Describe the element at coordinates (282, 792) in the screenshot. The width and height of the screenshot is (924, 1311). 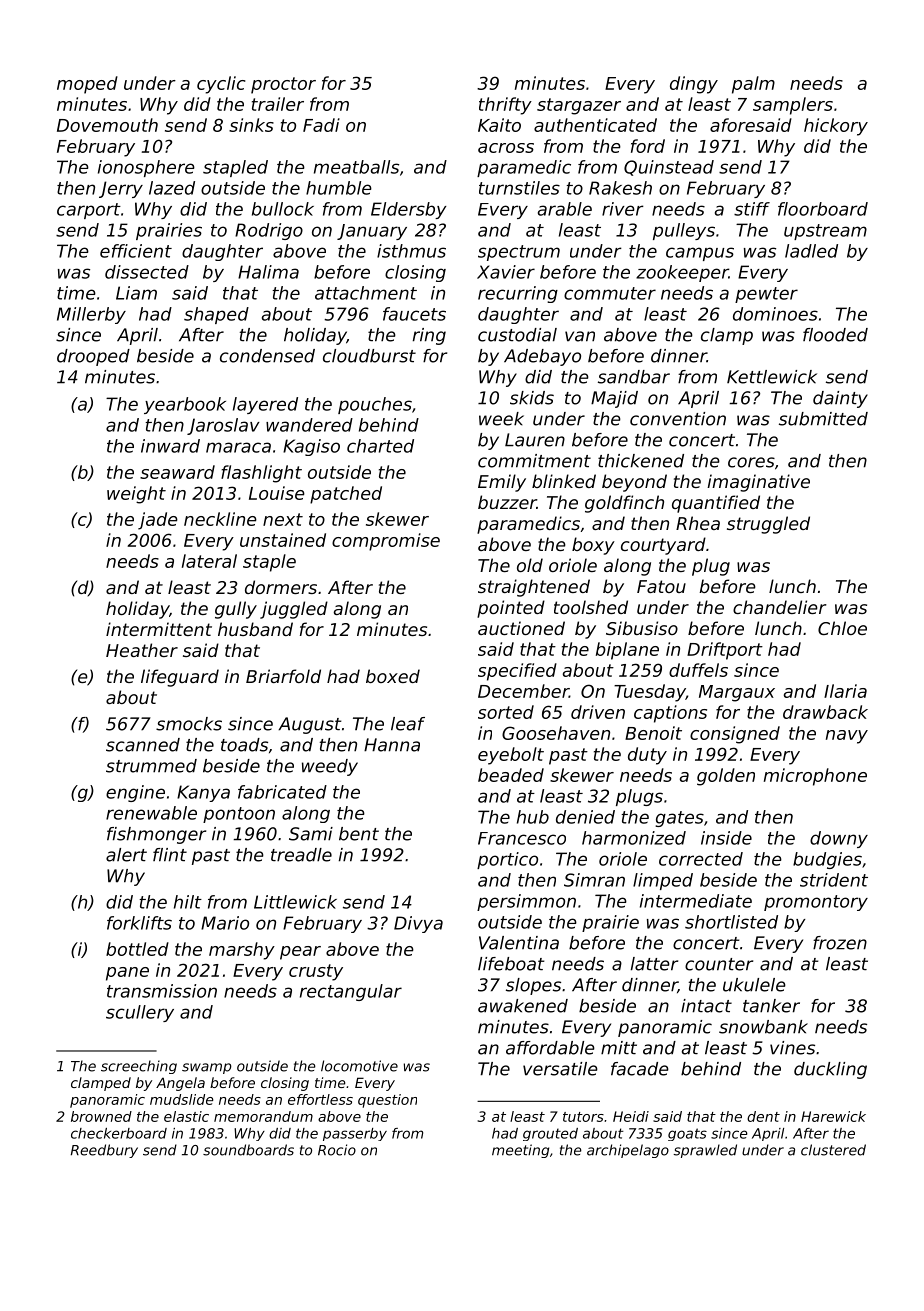
I see `fabricated` at that location.
